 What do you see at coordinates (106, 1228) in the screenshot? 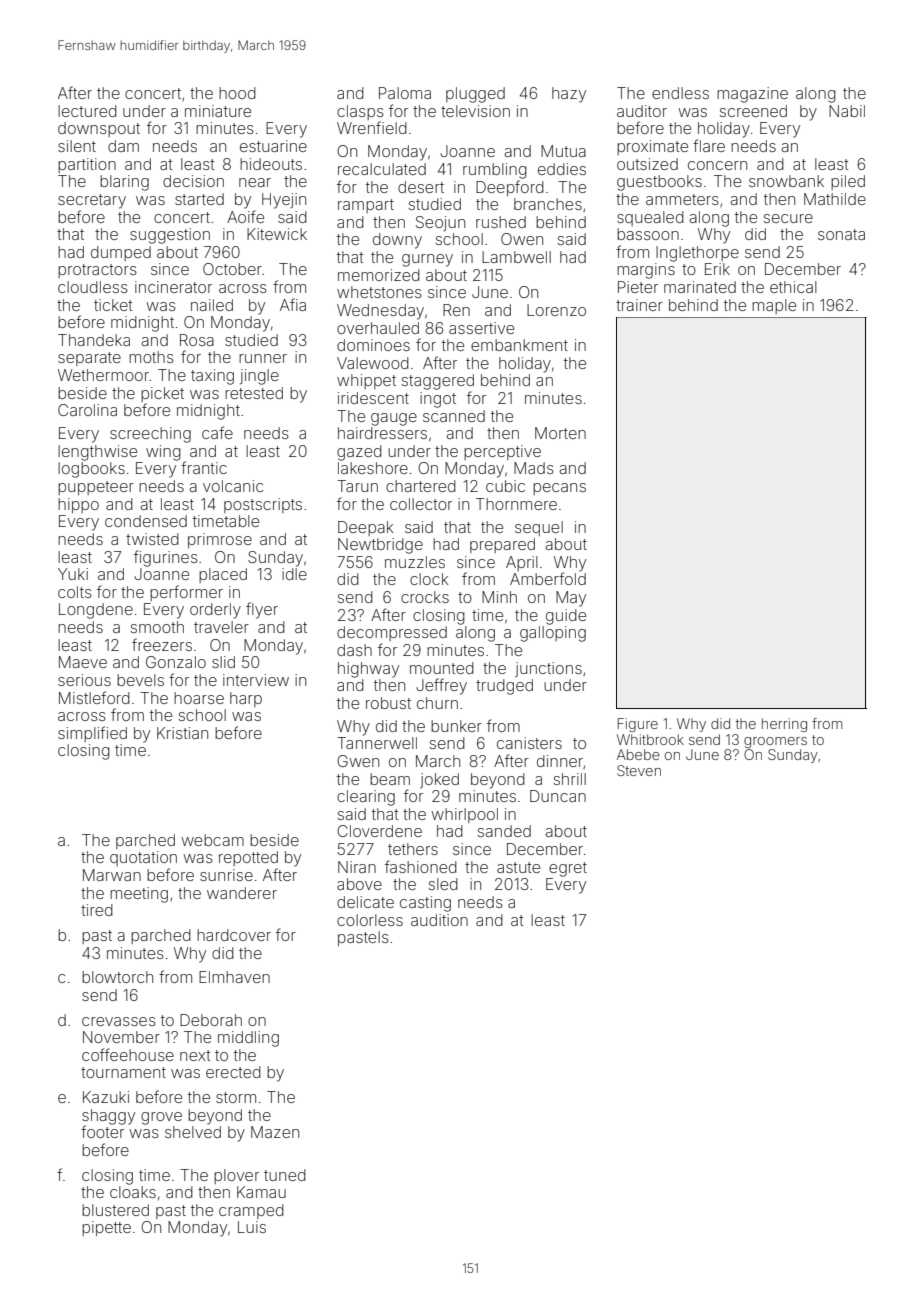
I see `pipette` at bounding box center [106, 1228].
